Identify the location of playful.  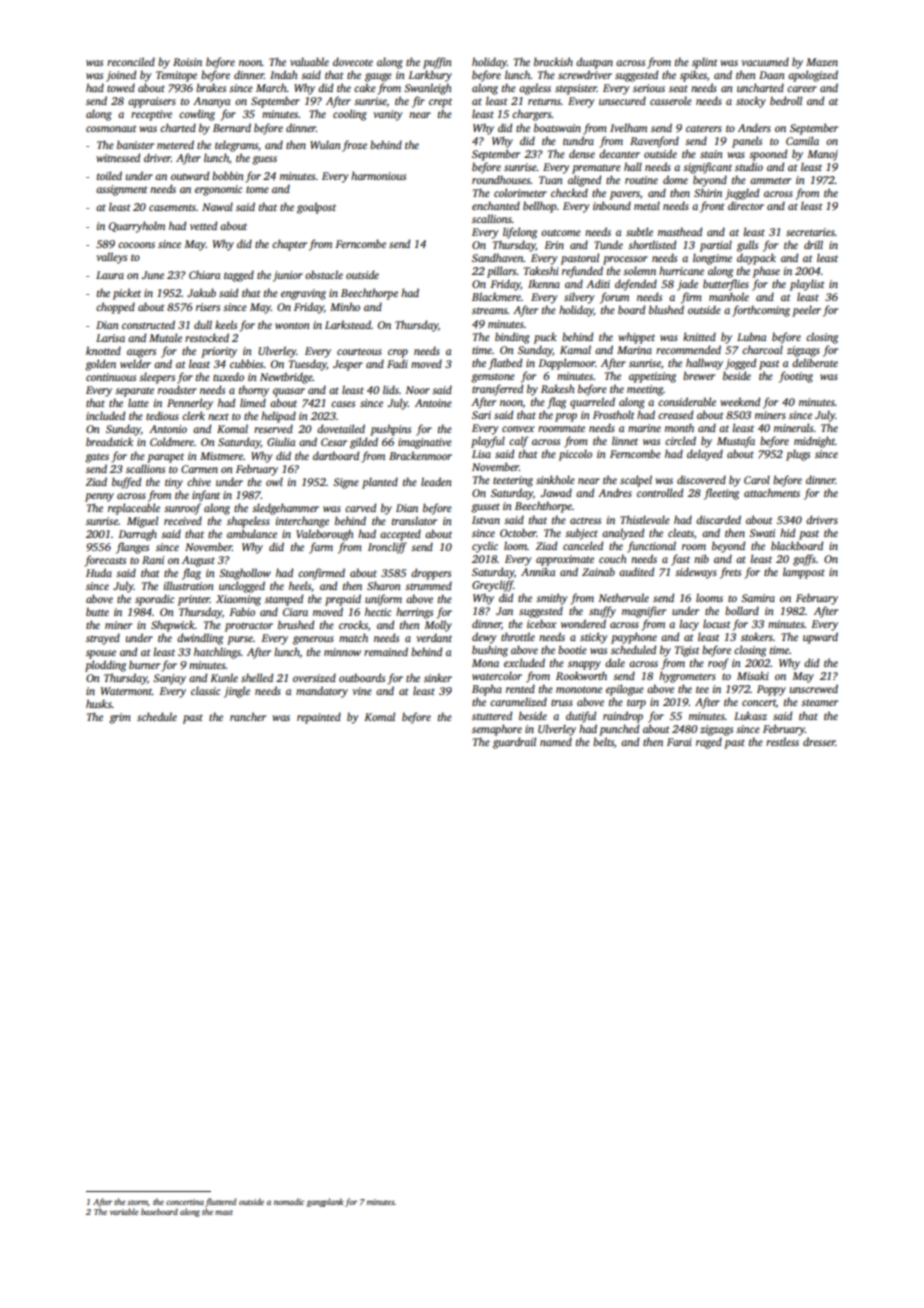
(488, 442).
